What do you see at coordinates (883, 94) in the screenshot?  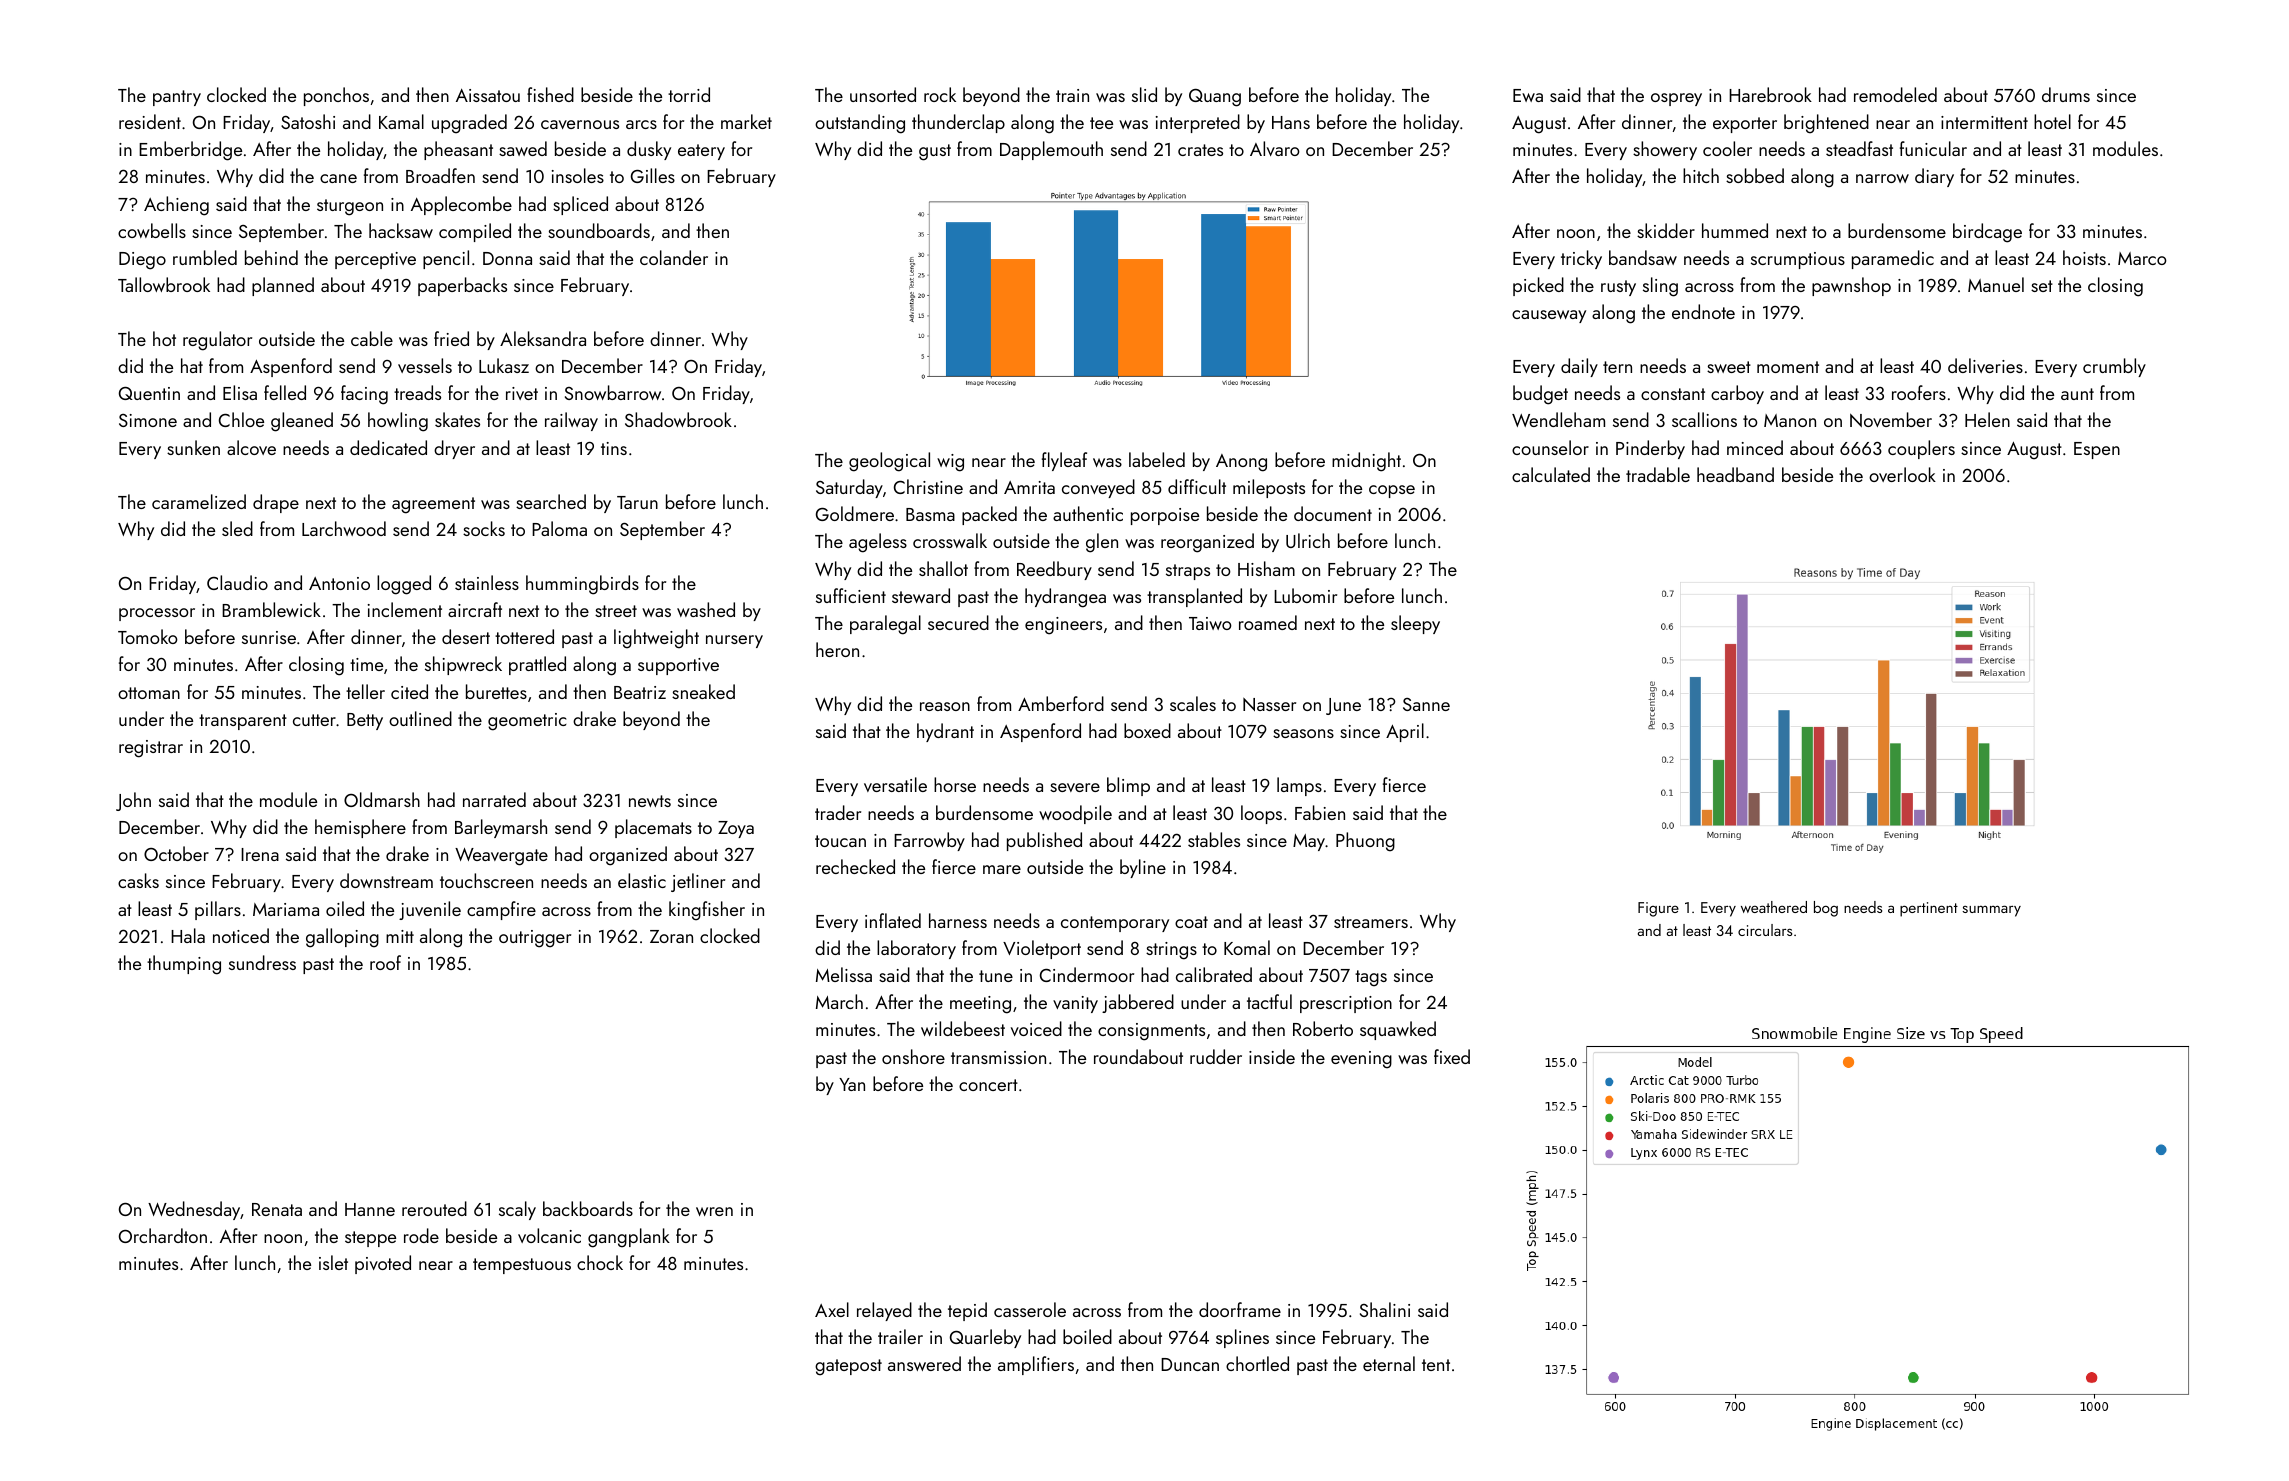 I see `unsorted` at bounding box center [883, 94].
